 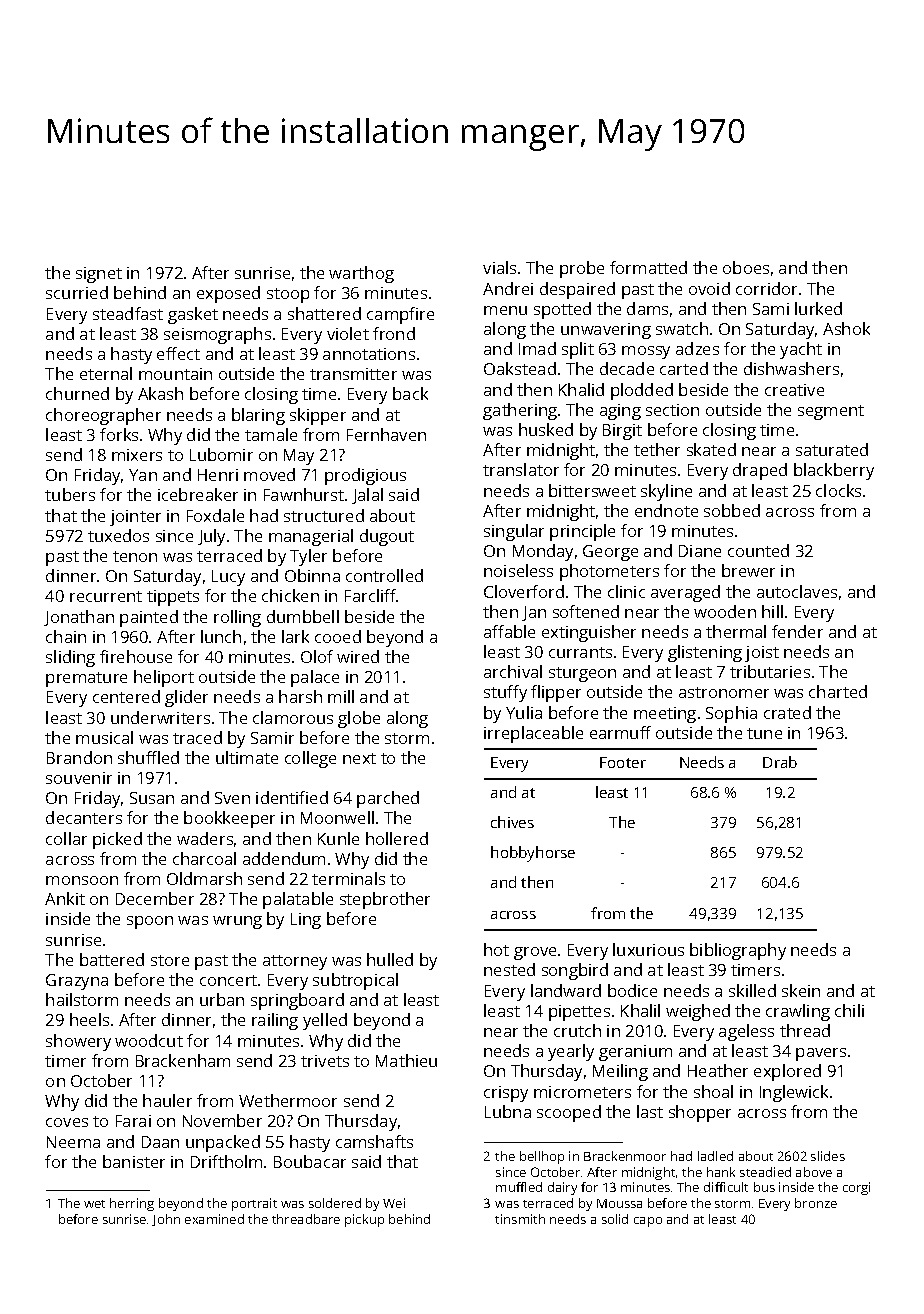 I want to click on examined, so click(x=214, y=1219).
